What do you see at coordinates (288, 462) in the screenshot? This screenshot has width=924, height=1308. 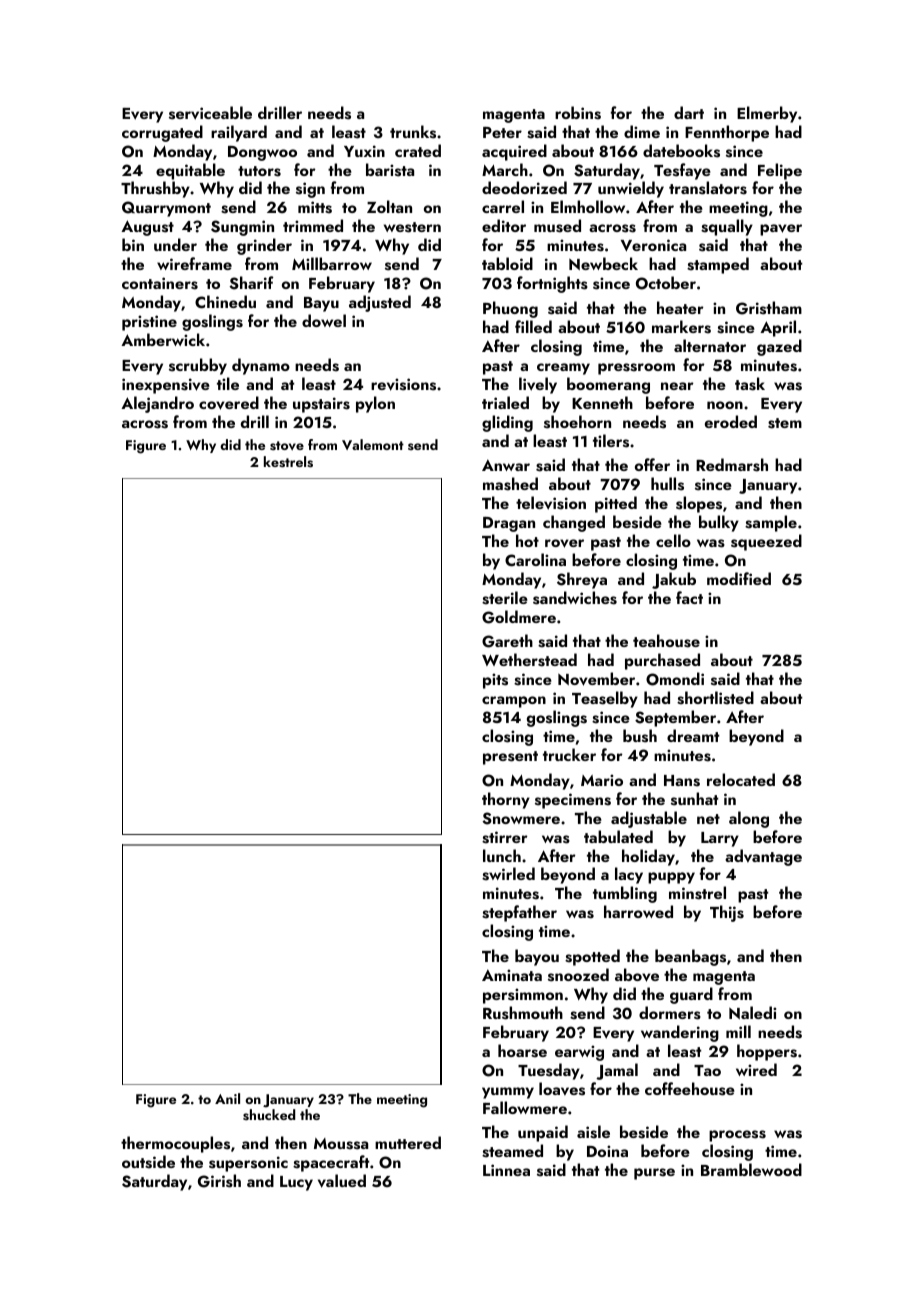 I see `kestrels` at bounding box center [288, 462].
